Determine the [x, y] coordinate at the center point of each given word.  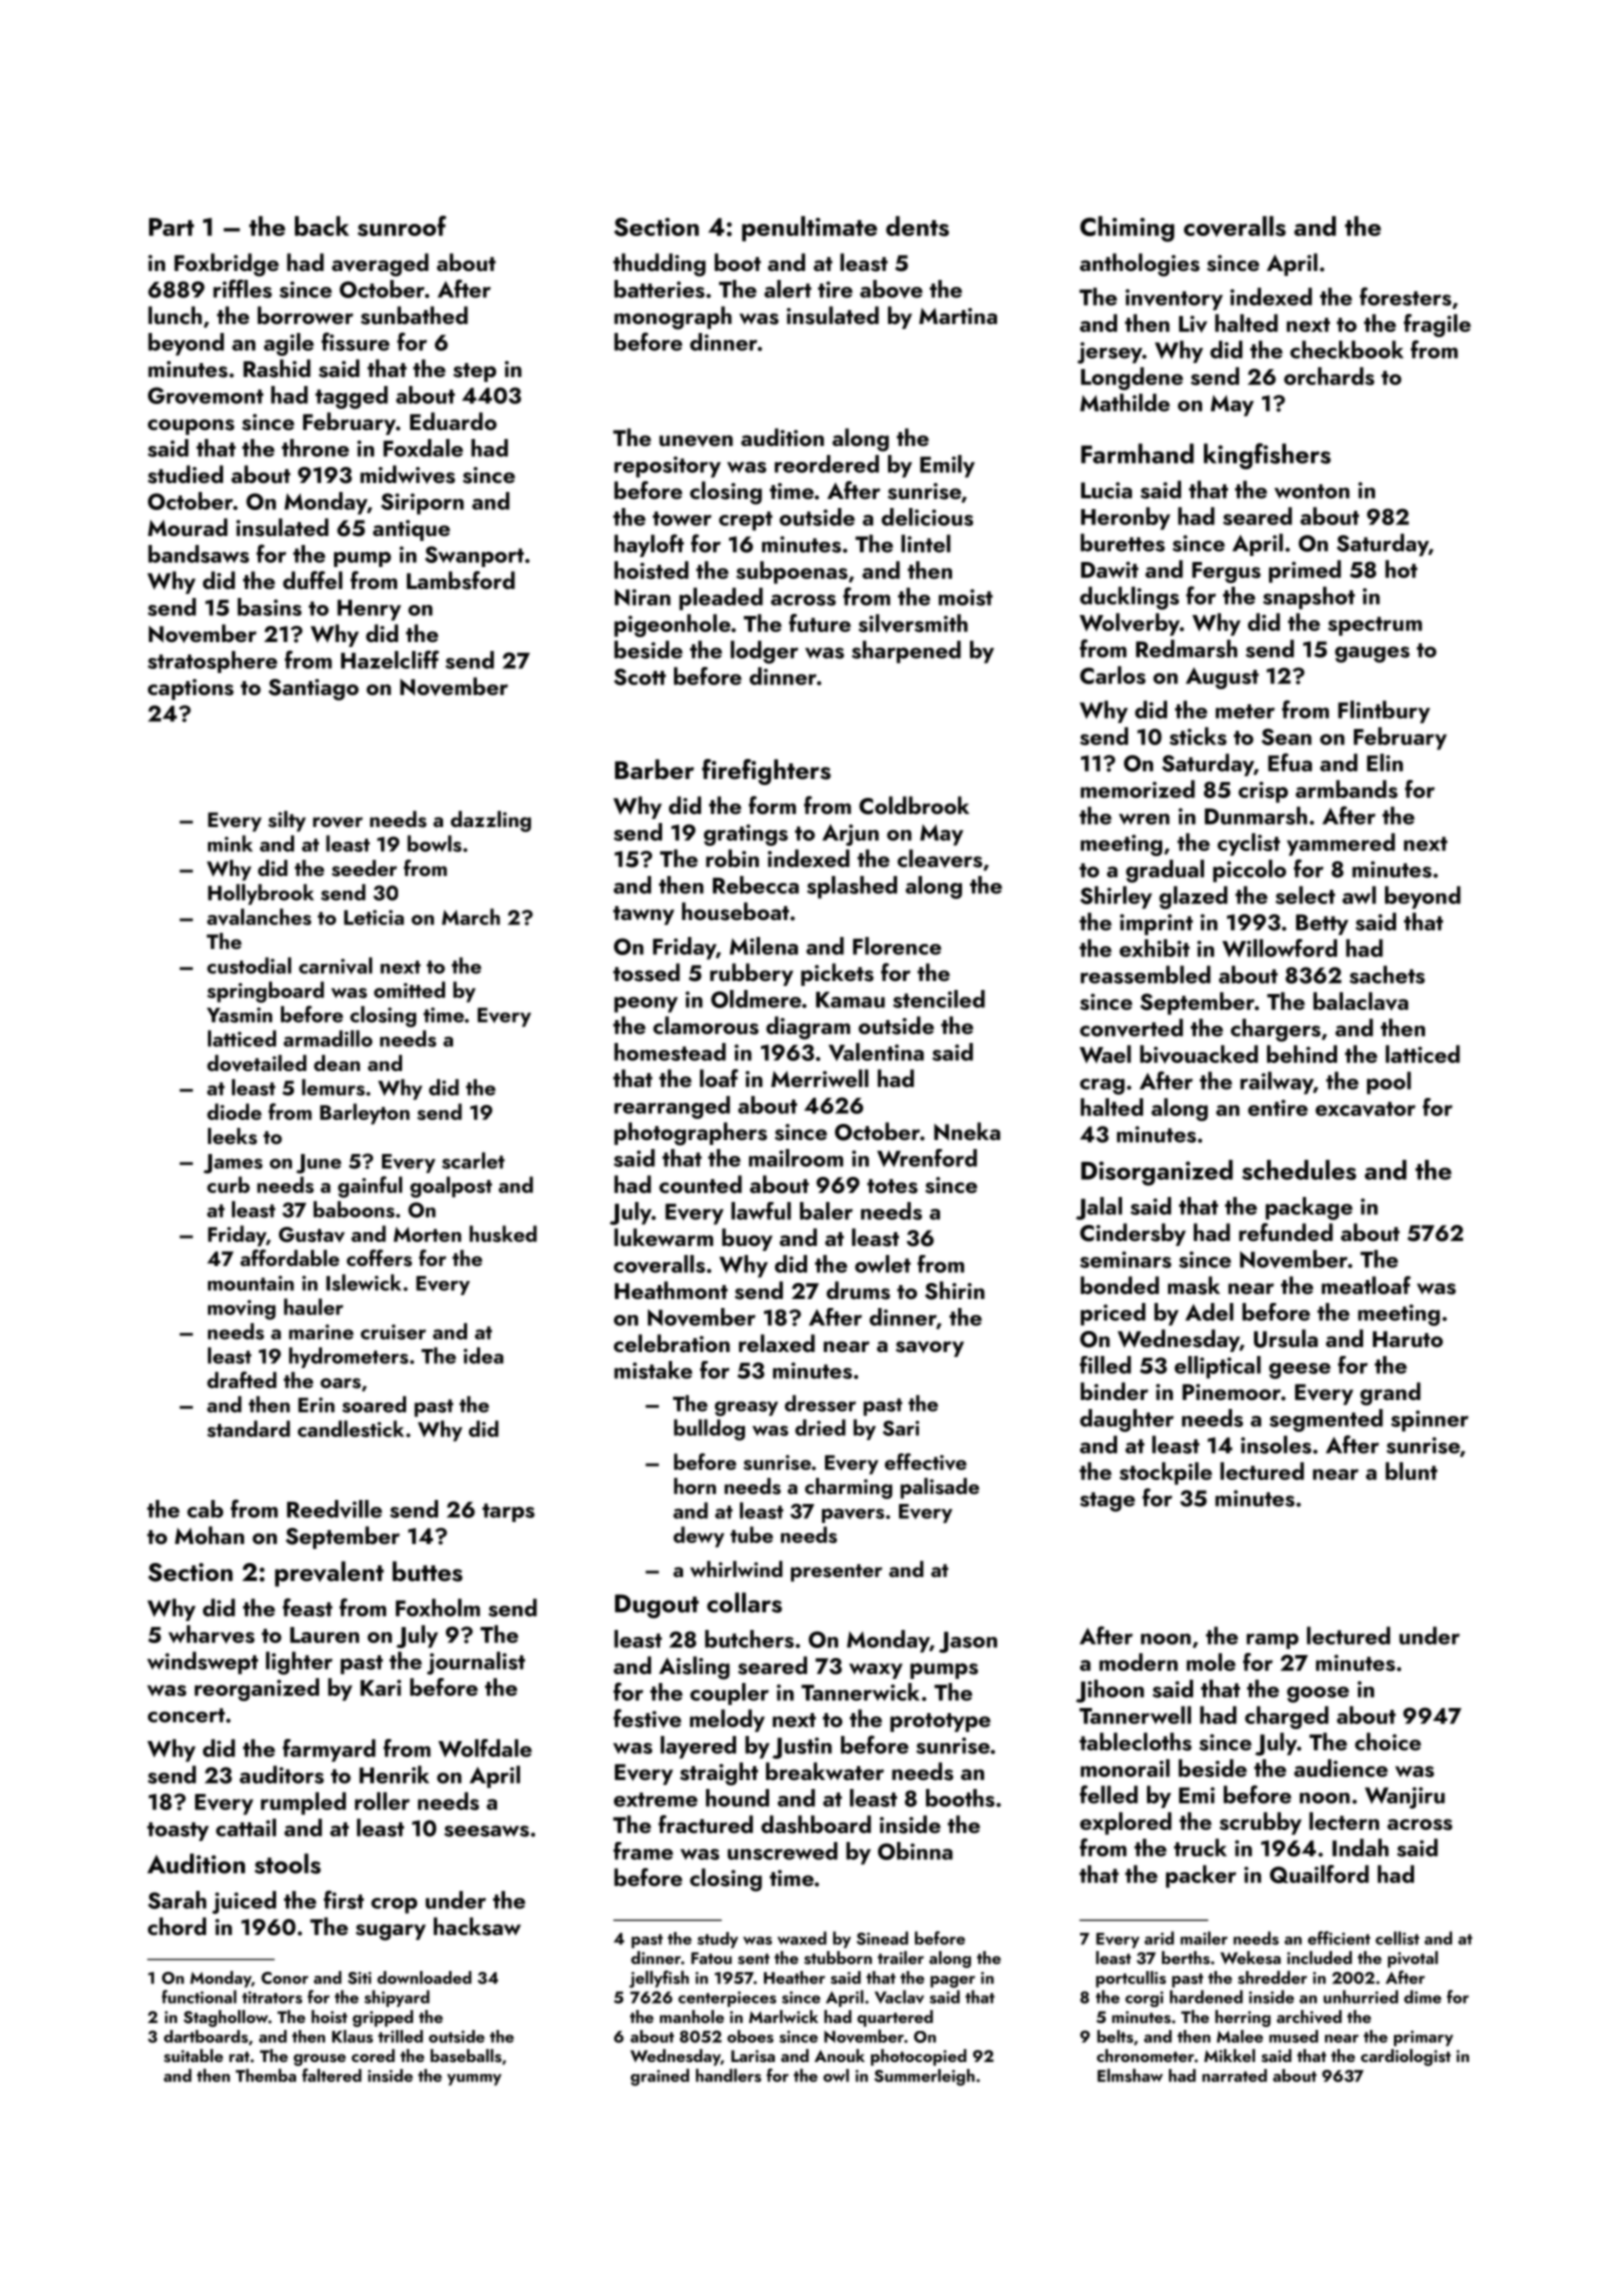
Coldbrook [914, 805]
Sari [901, 1428]
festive [647, 1718]
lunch [175, 315]
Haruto [1408, 1339]
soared [374, 1404]
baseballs [466, 2056]
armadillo [328, 1038]
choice [1388, 1741]
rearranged [672, 1107]
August [1222, 678]
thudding [659, 265]
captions [191, 689]
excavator [1365, 1109]
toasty [178, 1831]
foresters [1405, 296]
